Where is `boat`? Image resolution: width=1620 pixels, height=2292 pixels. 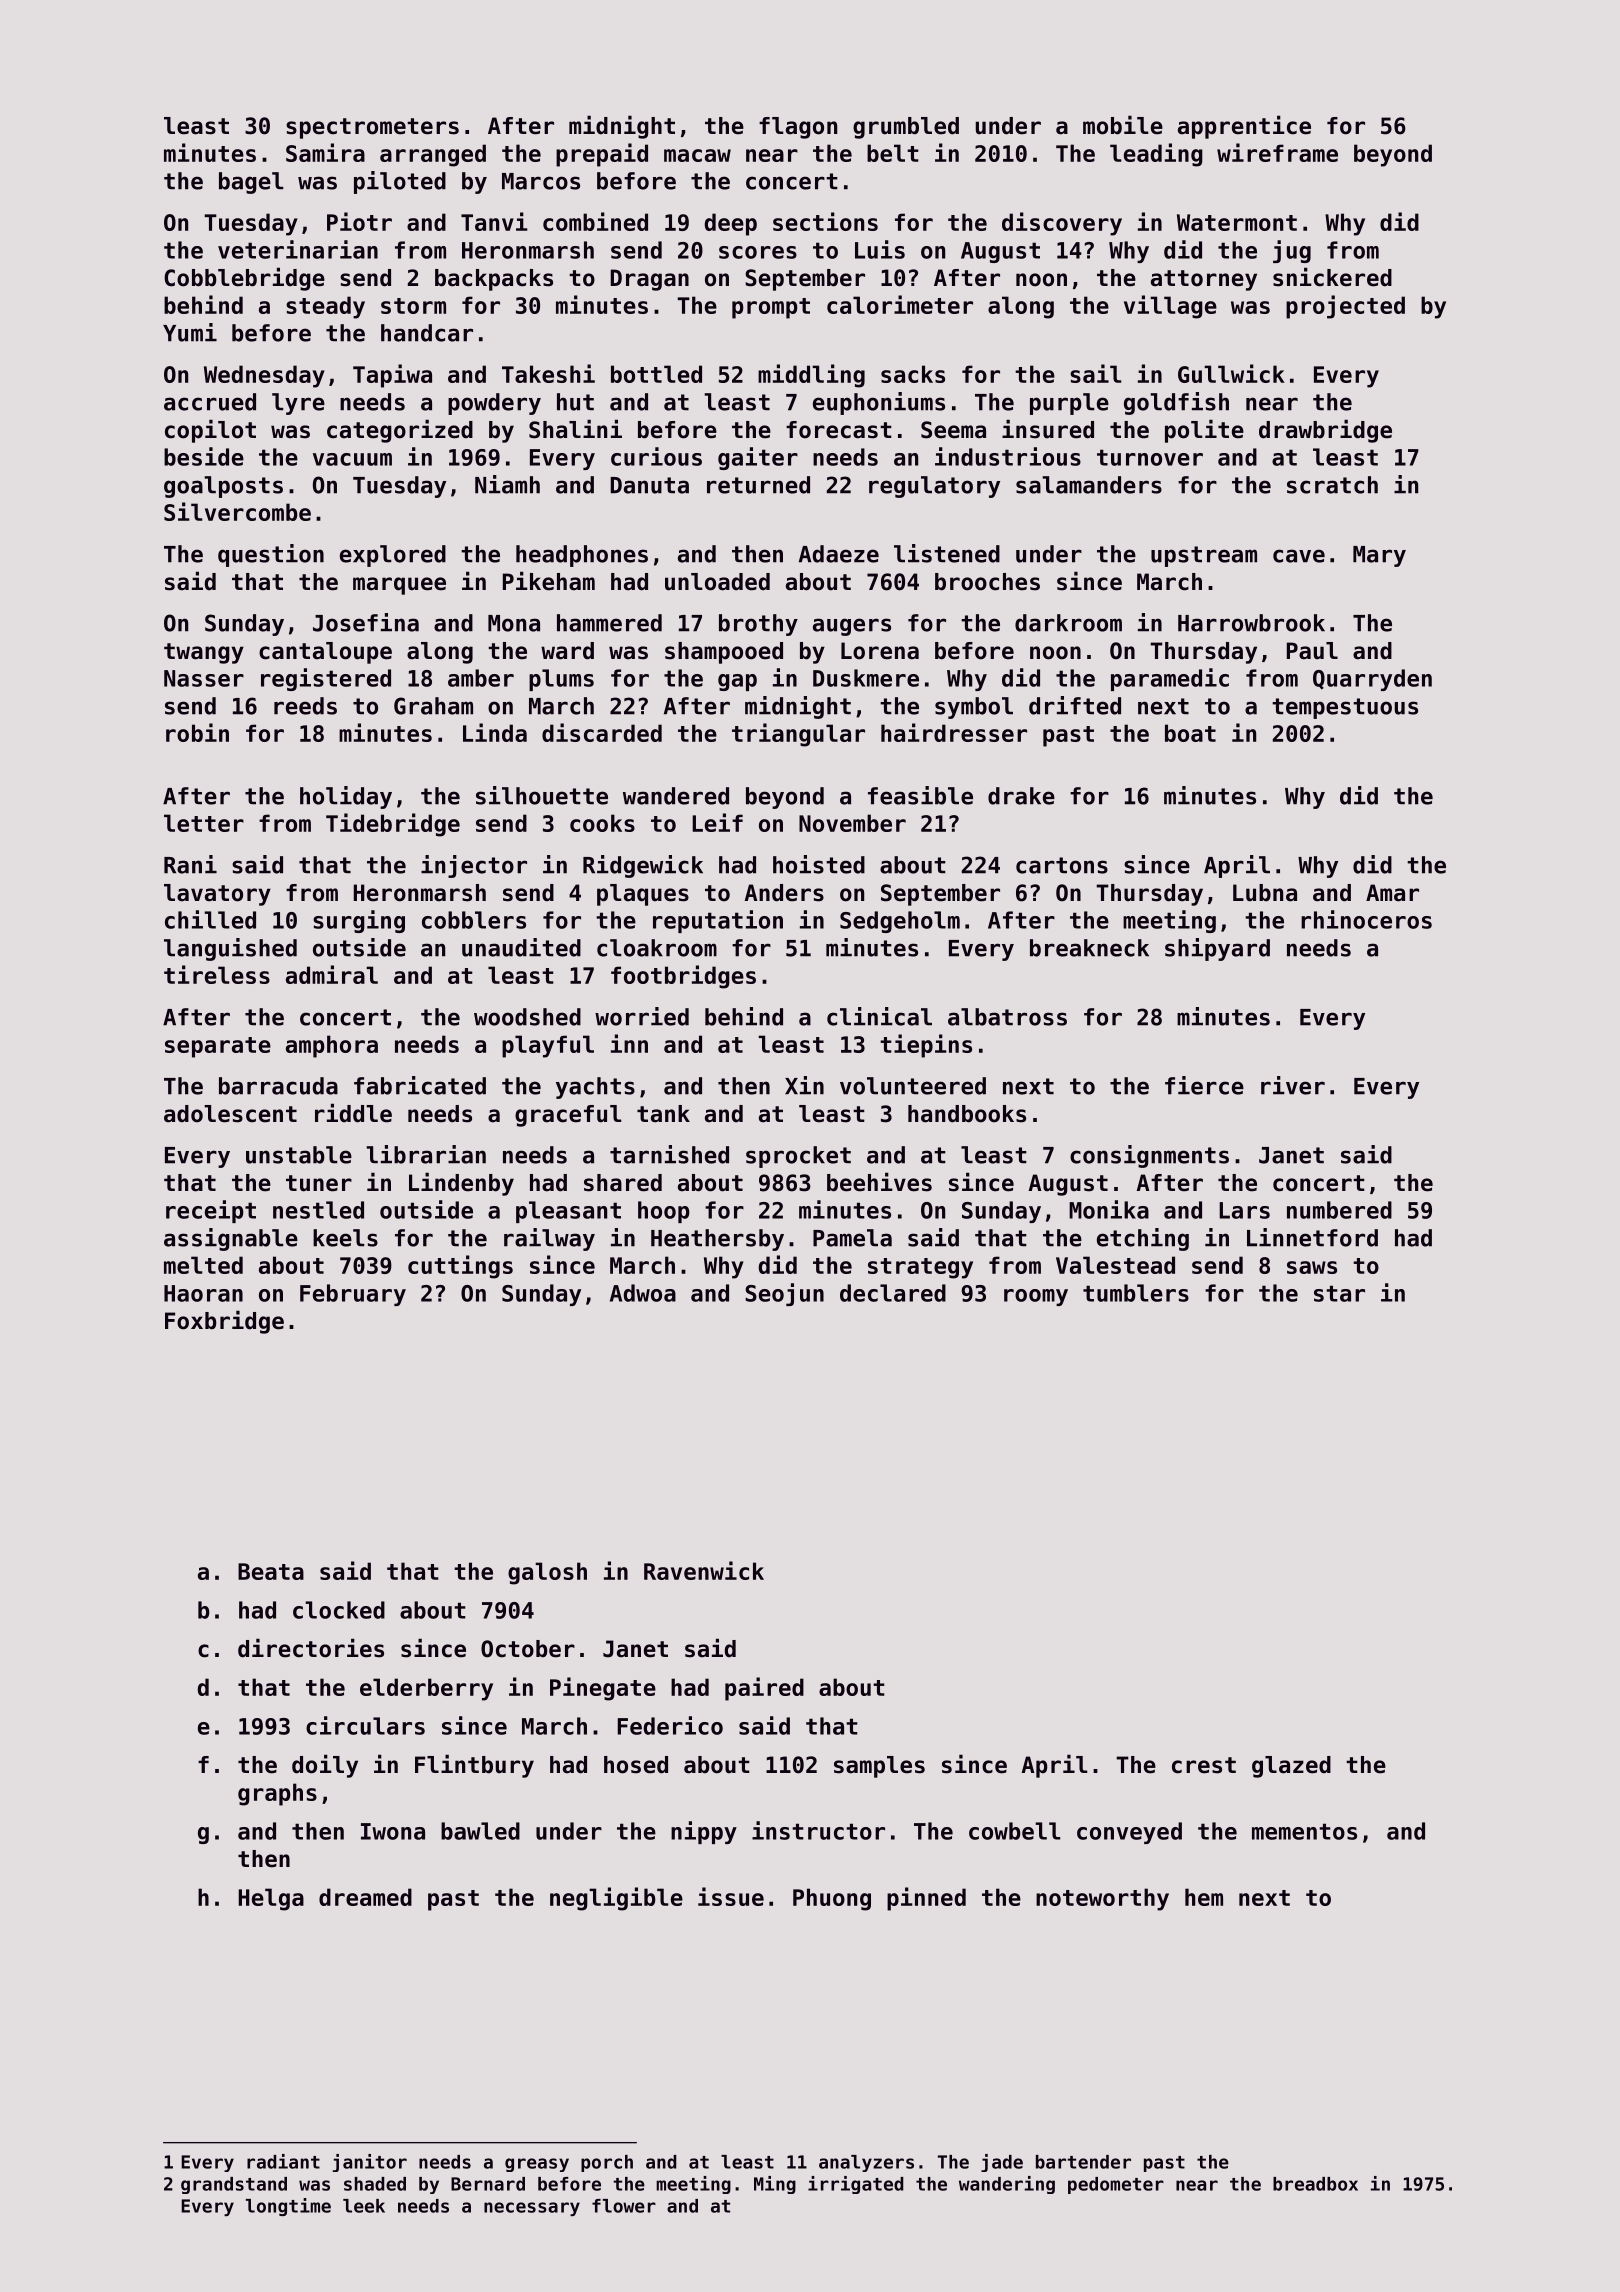 boat is located at coordinates (1190, 733).
